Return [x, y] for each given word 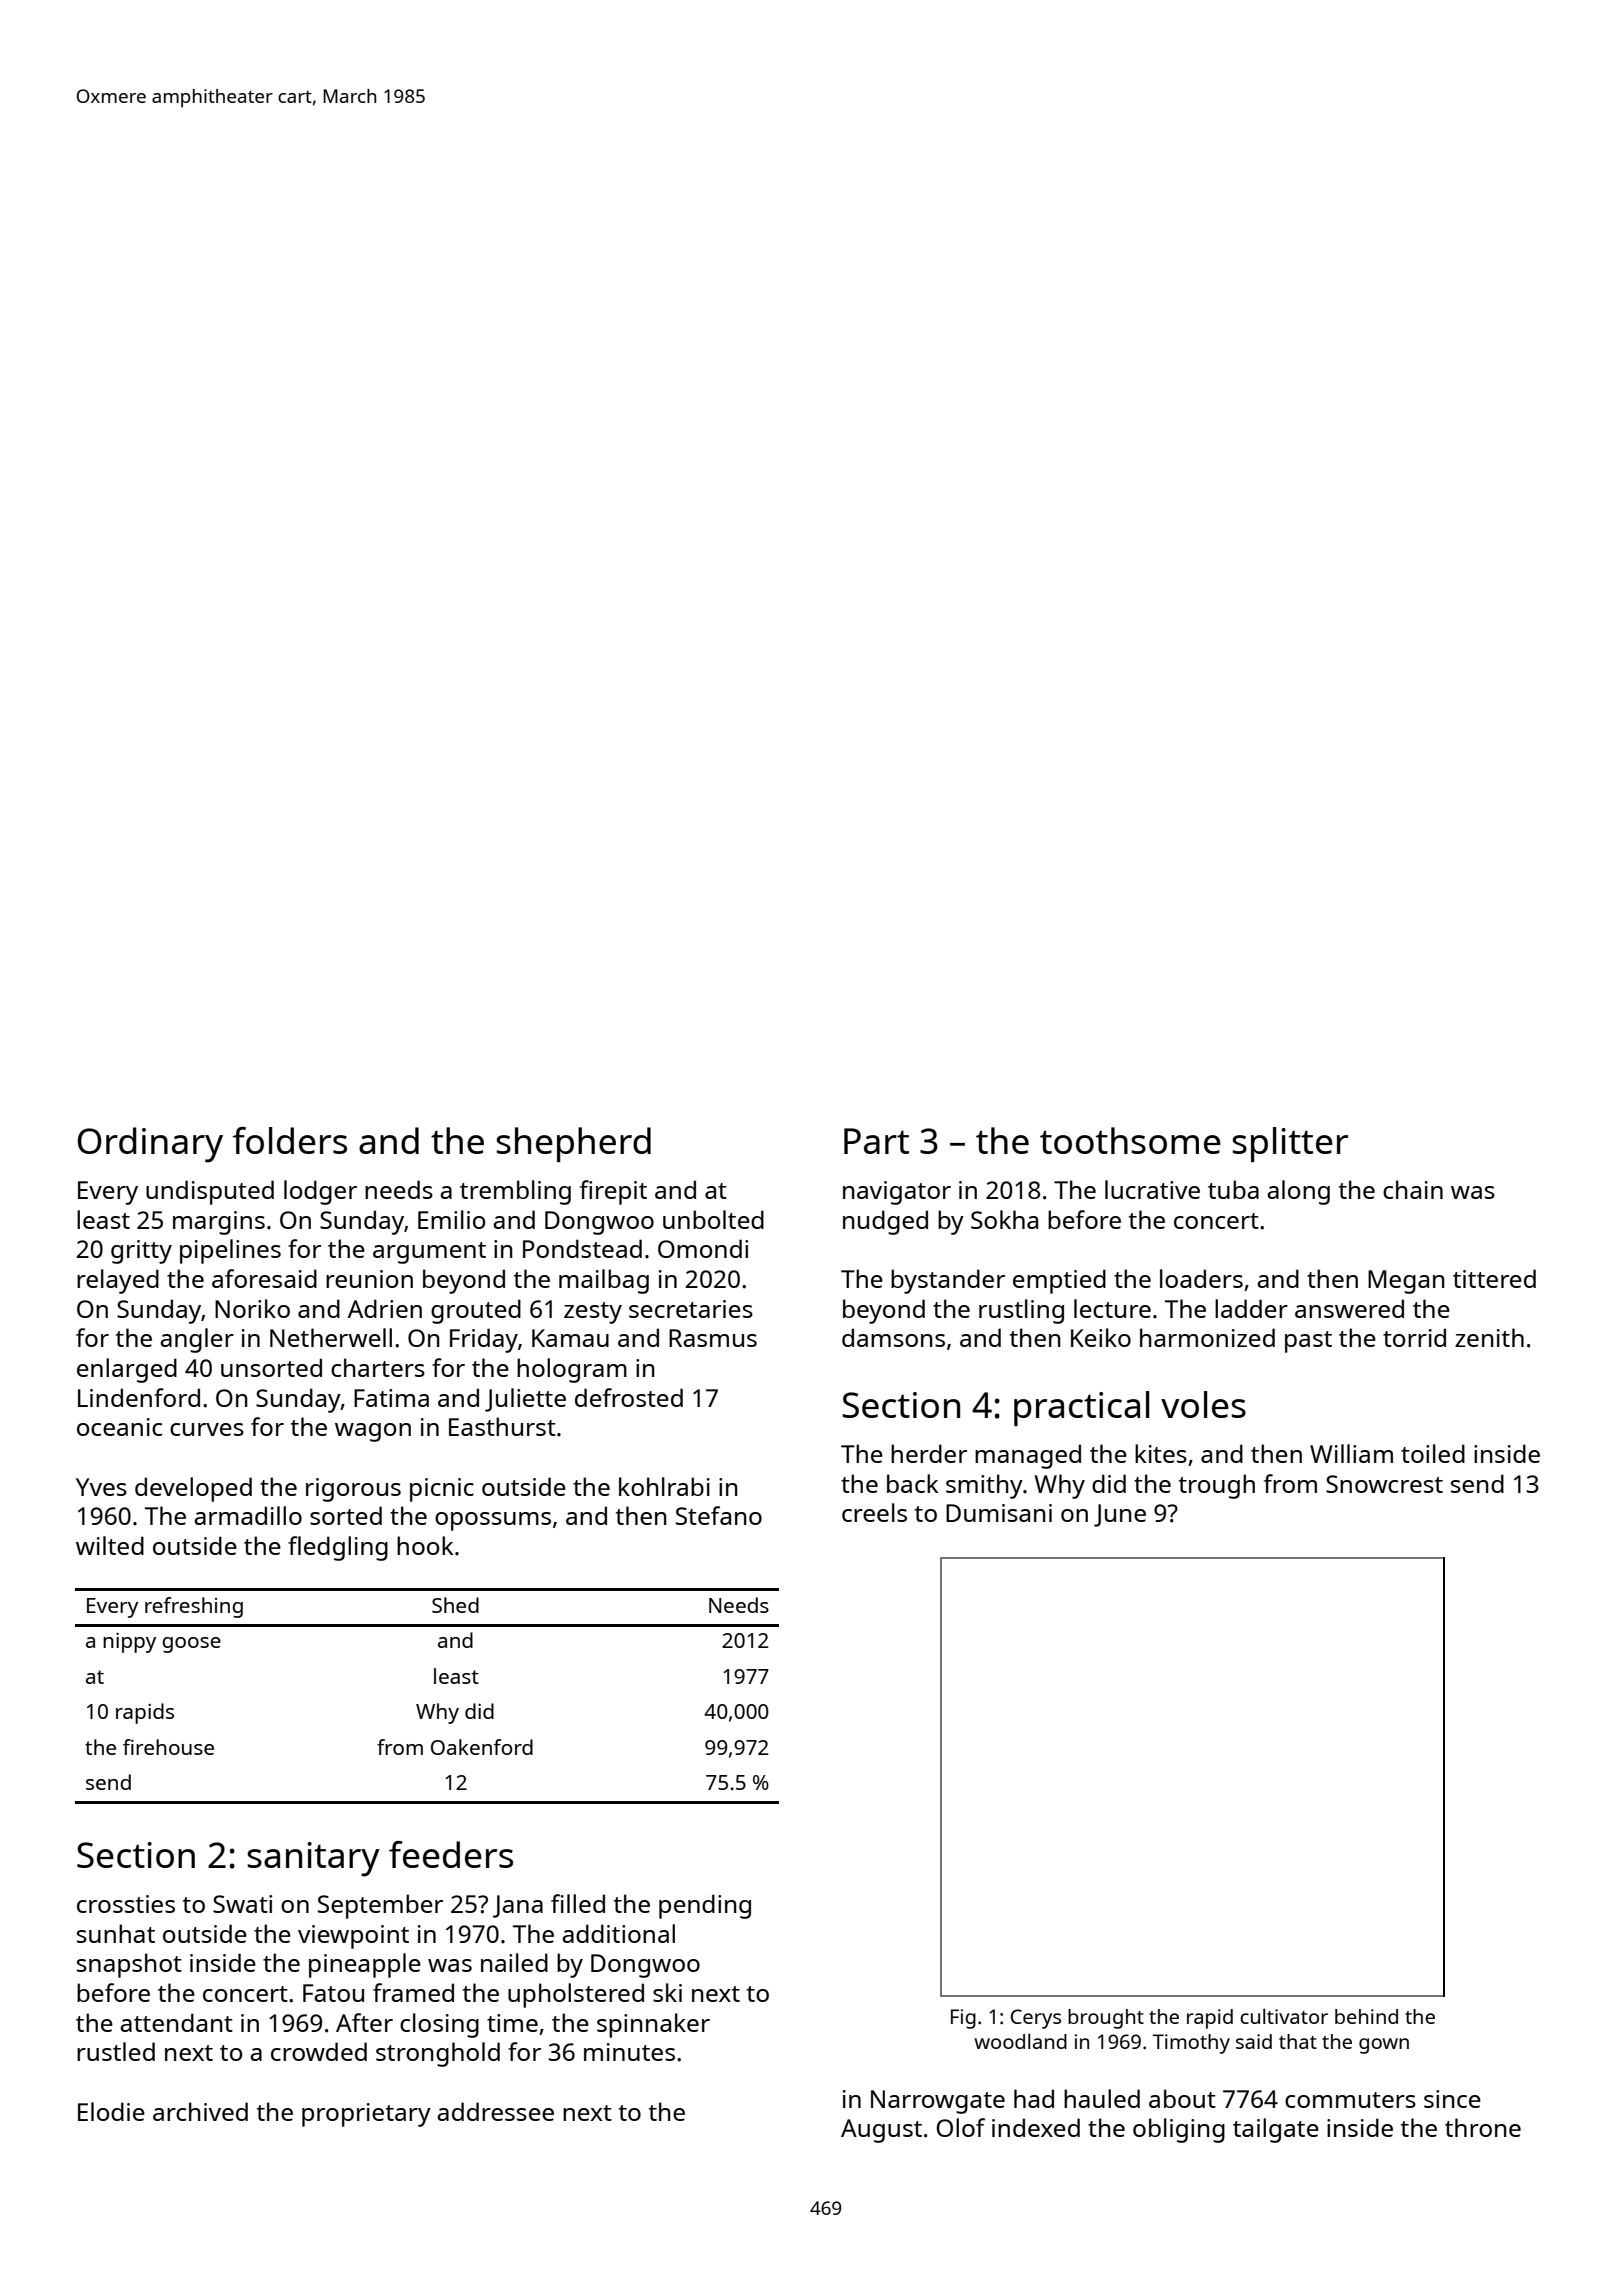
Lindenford [139, 1397]
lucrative [1152, 1189]
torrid [1414, 1337]
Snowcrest [1384, 1484]
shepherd [573, 1144]
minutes [629, 2052]
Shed [455, 1605]
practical [1081, 1408]
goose [191, 1645]
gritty [141, 1252]
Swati [242, 1904]
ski [667, 1992]
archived [200, 2111]
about [1182, 2098]
